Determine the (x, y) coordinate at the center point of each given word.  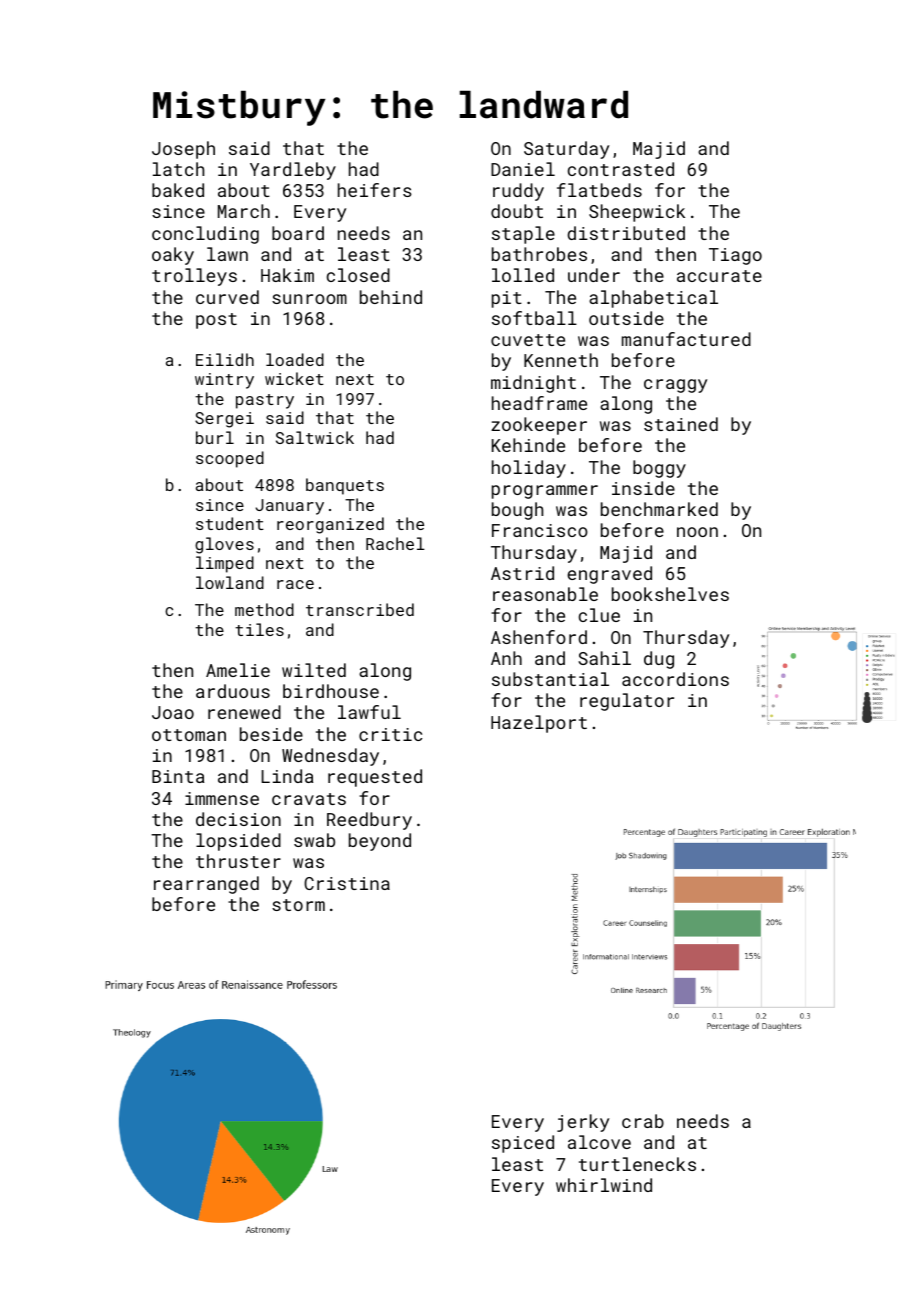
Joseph (183, 150)
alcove (599, 1142)
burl (215, 437)
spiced (523, 1144)
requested (375, 778)
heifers (375, 190)
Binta (178, 776)
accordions (675, 679)
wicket (294, 378)
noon (697, 532)
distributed (626, 233)
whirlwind (604, 1185)
